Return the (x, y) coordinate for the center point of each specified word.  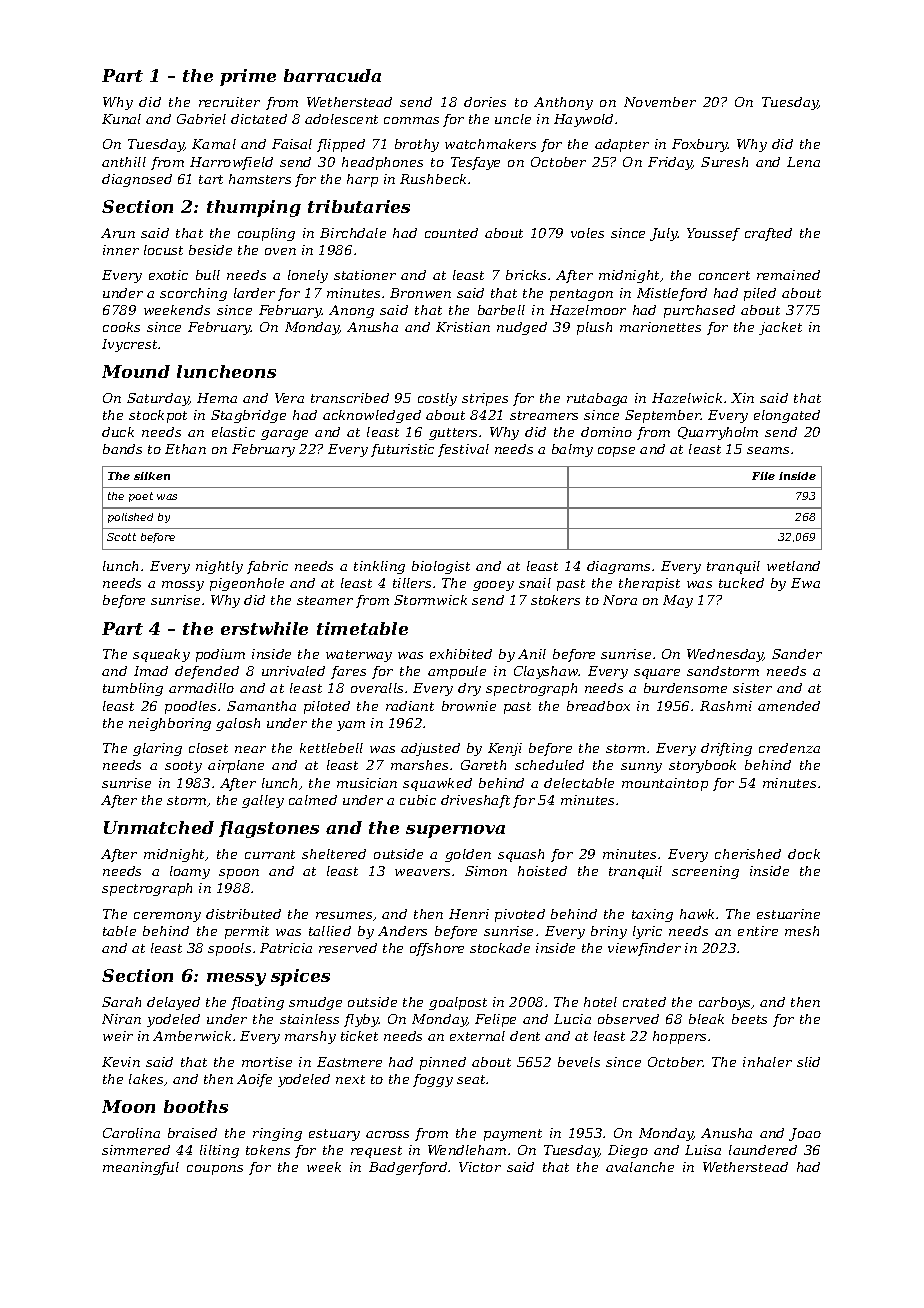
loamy (190, 872)
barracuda (332, 75)
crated (644, 1002)
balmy (572, 450)
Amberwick (192, 1036)
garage (284, 435)
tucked (741, 583)
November (660, 102)
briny (609, 932)
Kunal (121, 119)
